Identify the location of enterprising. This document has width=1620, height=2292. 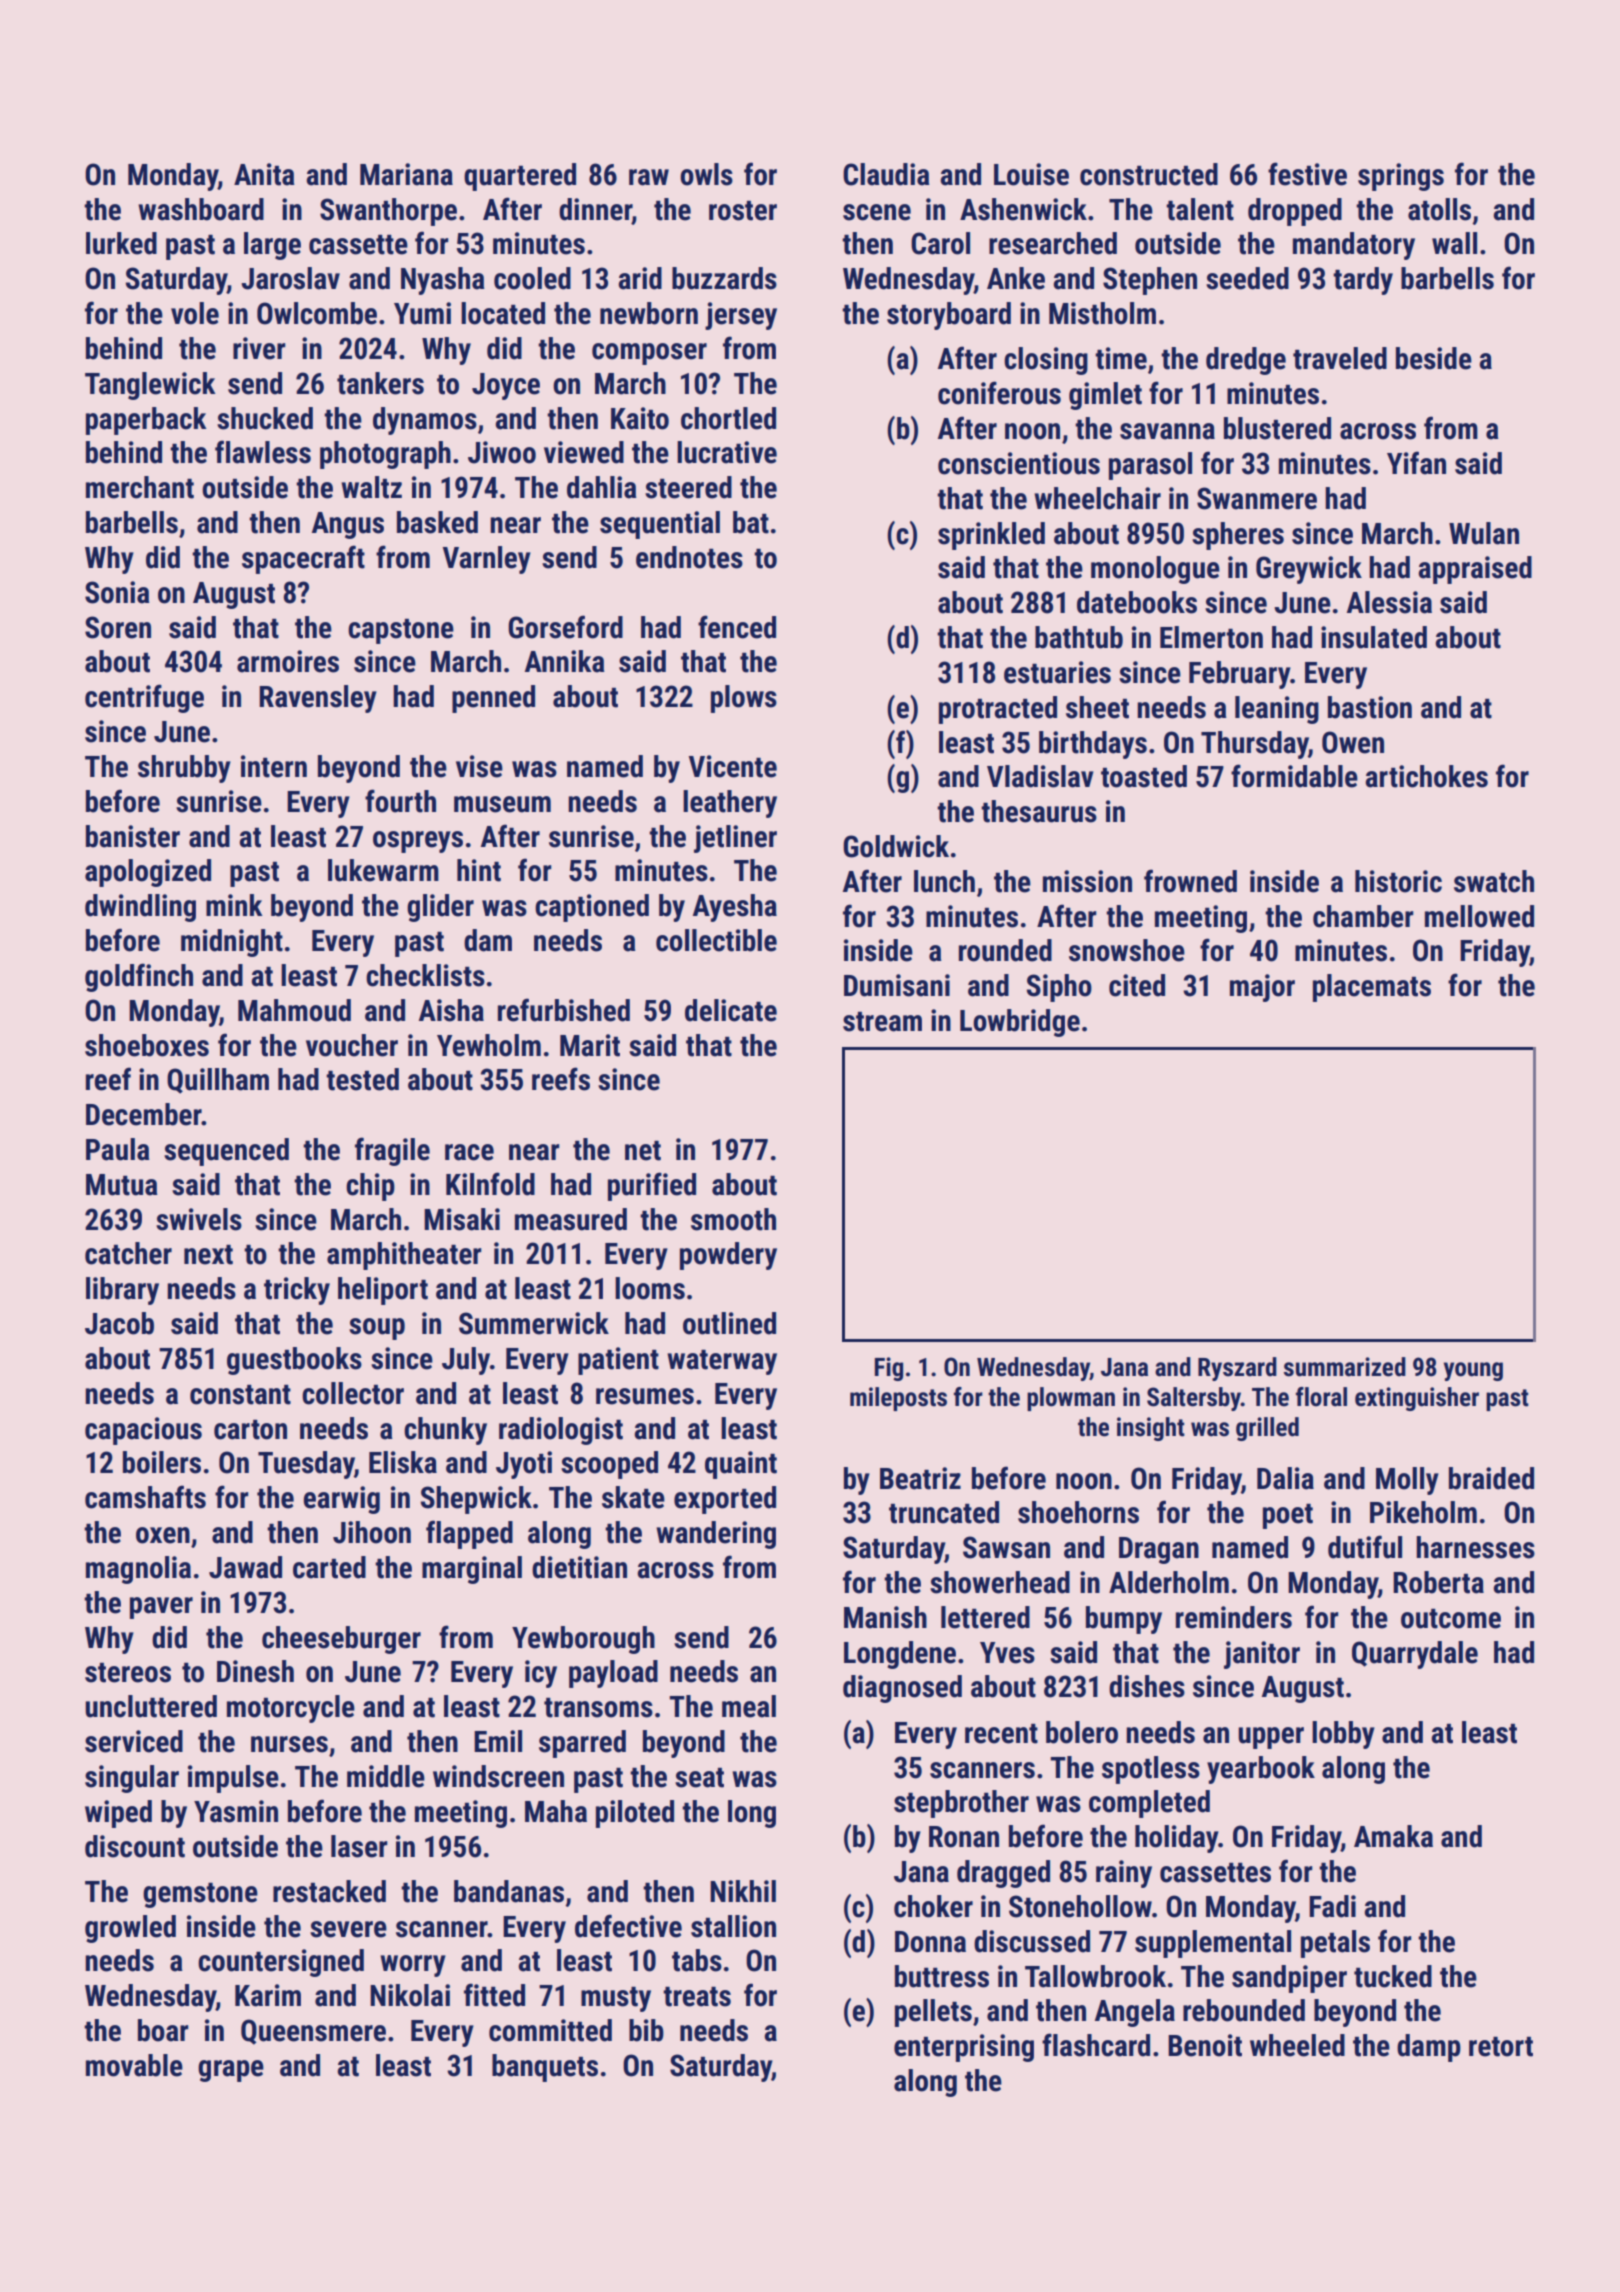
(964, 2048).
